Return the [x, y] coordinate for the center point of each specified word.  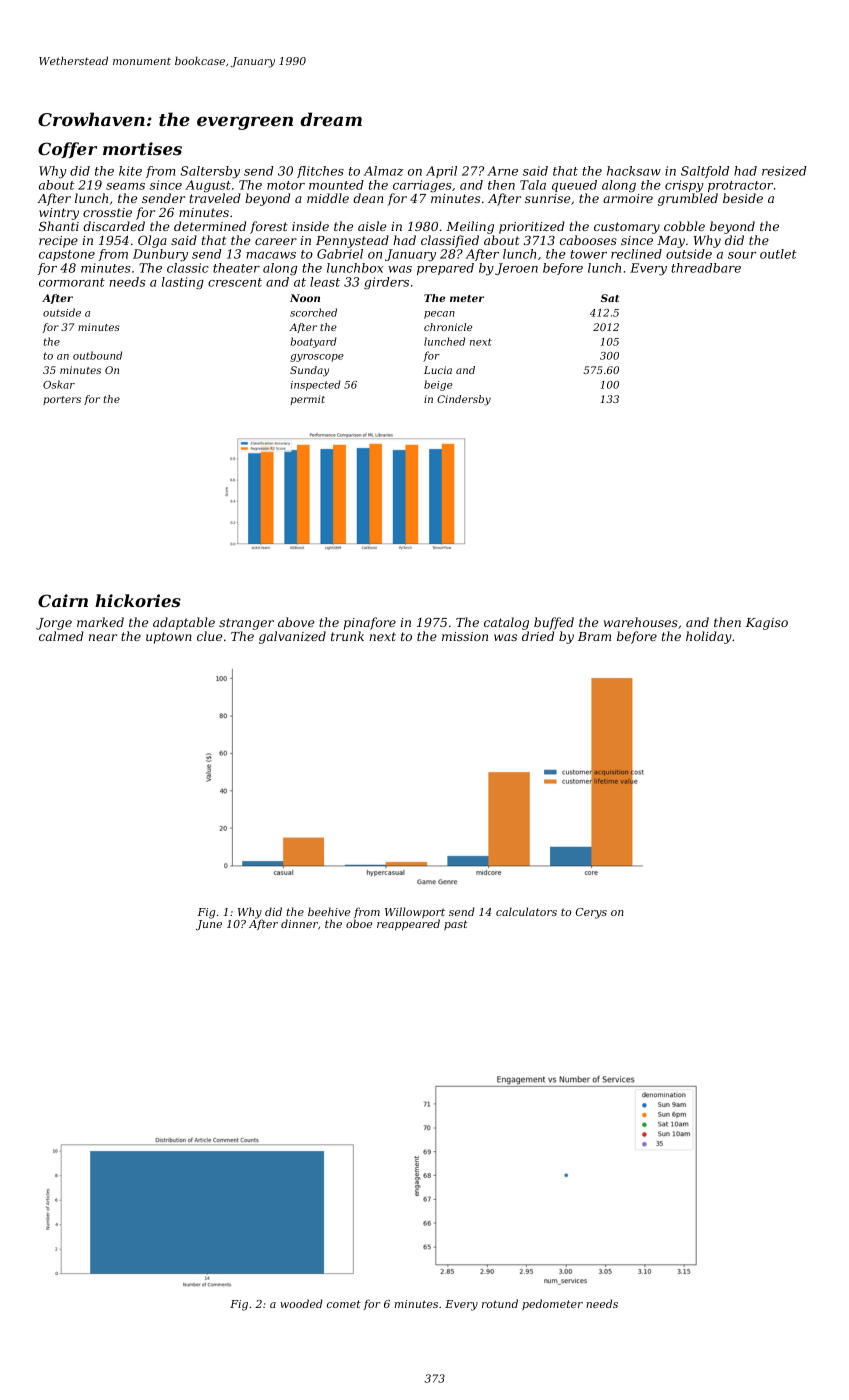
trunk [347, 636]
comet [344, 1304]
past [456, 925]
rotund [500, 1303]
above [296, 622]
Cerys [591, 913]
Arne [502, 171]
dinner [299, 923]
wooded [301, 1303]
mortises [142, 148]
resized [784, 171]
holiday [709, 637]
